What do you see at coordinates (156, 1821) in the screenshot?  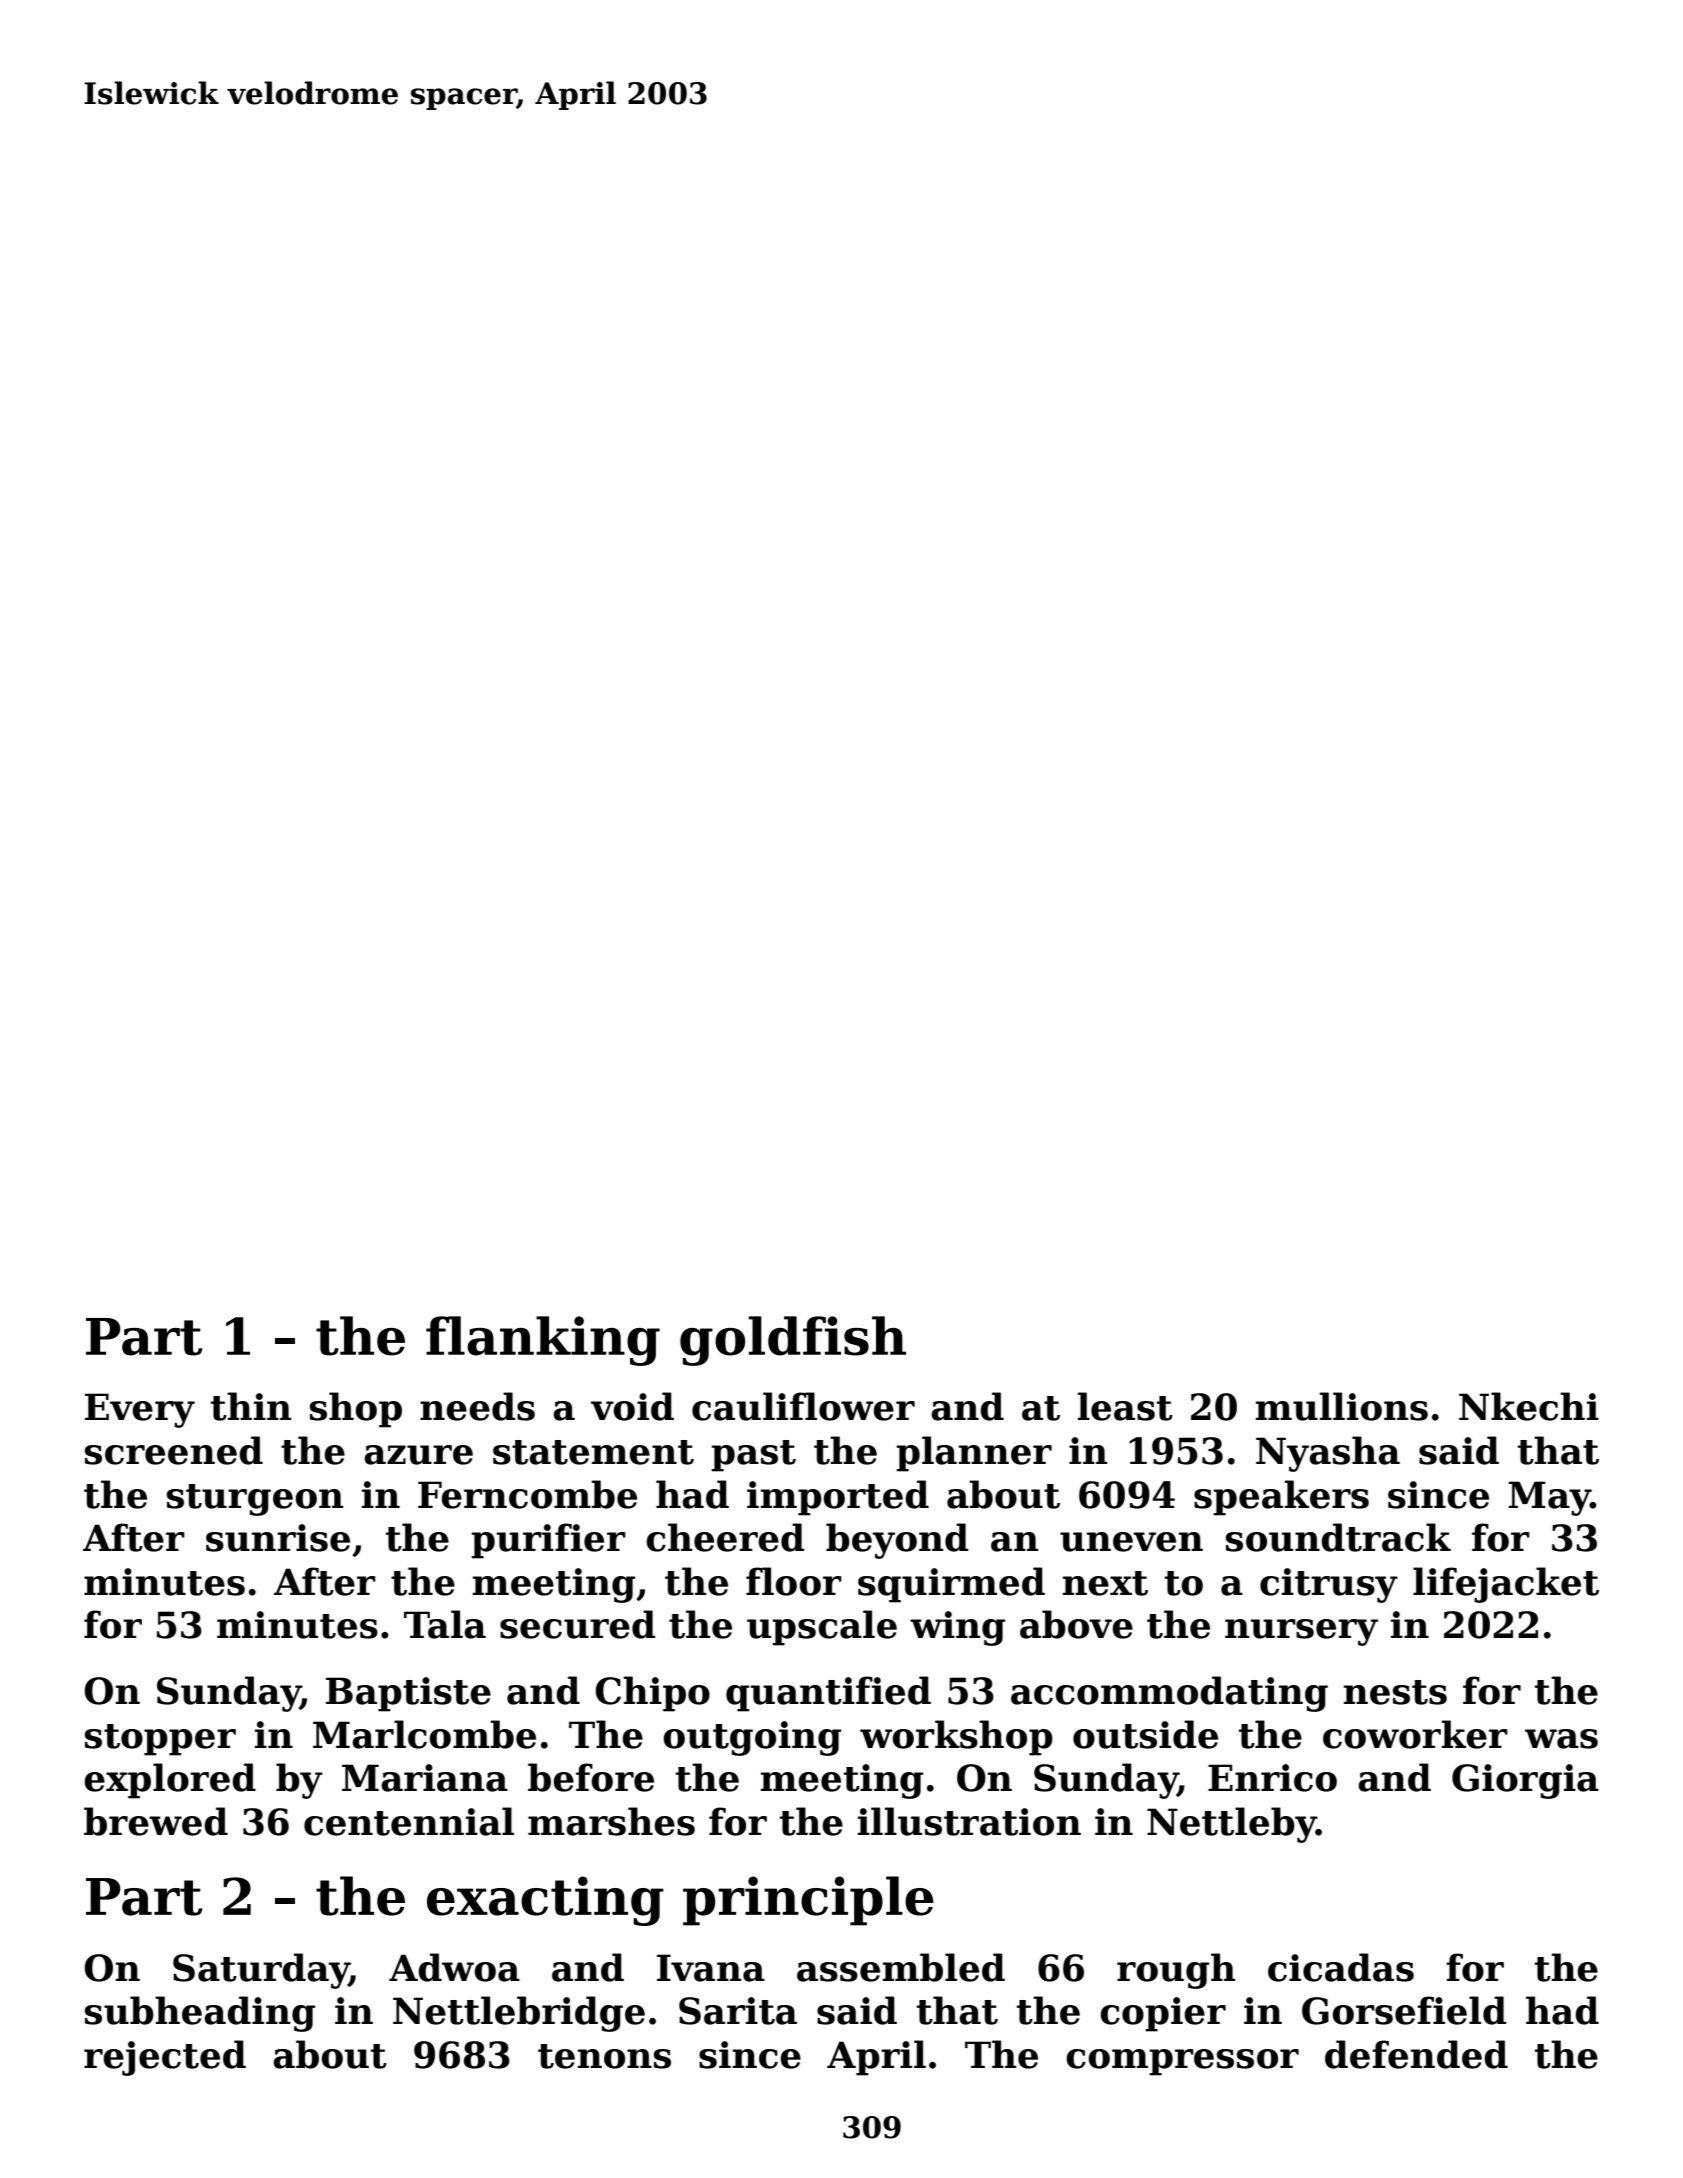 I see `brewed` at bounding box center [156, 1821].
